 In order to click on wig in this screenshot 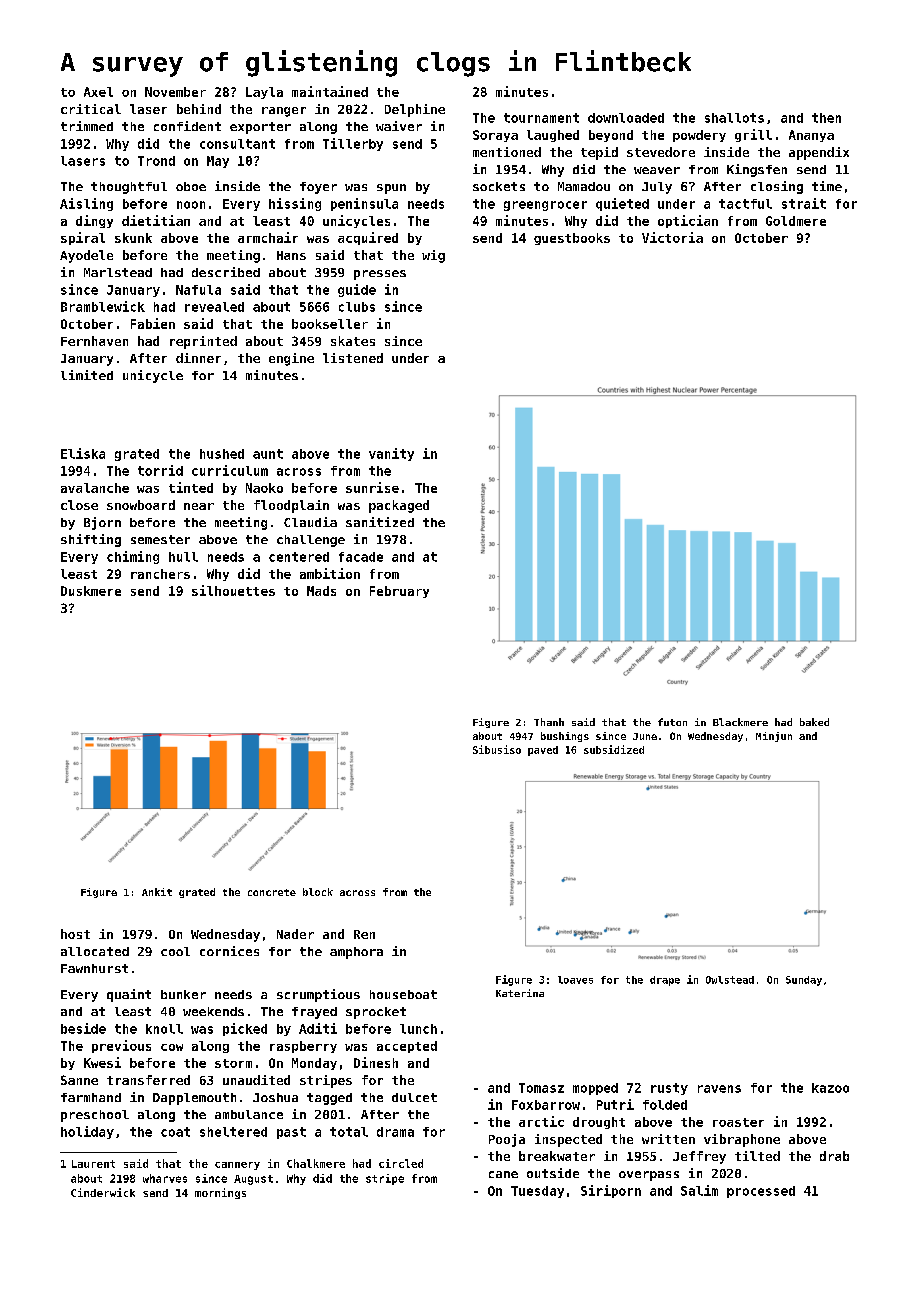, I will do `click(433, 256)`.
